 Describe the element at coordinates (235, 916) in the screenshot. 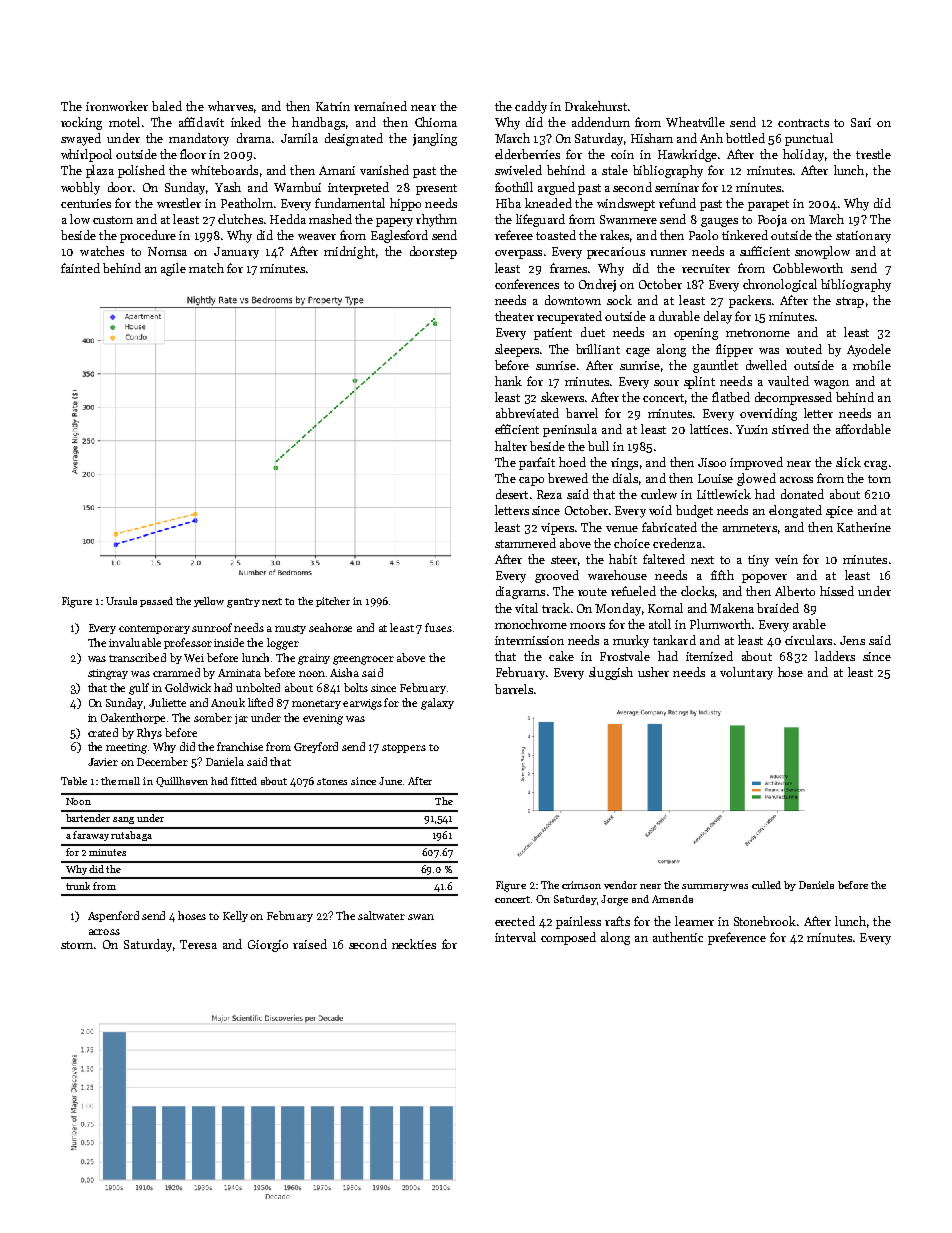

I see `Kelly` at that location.
